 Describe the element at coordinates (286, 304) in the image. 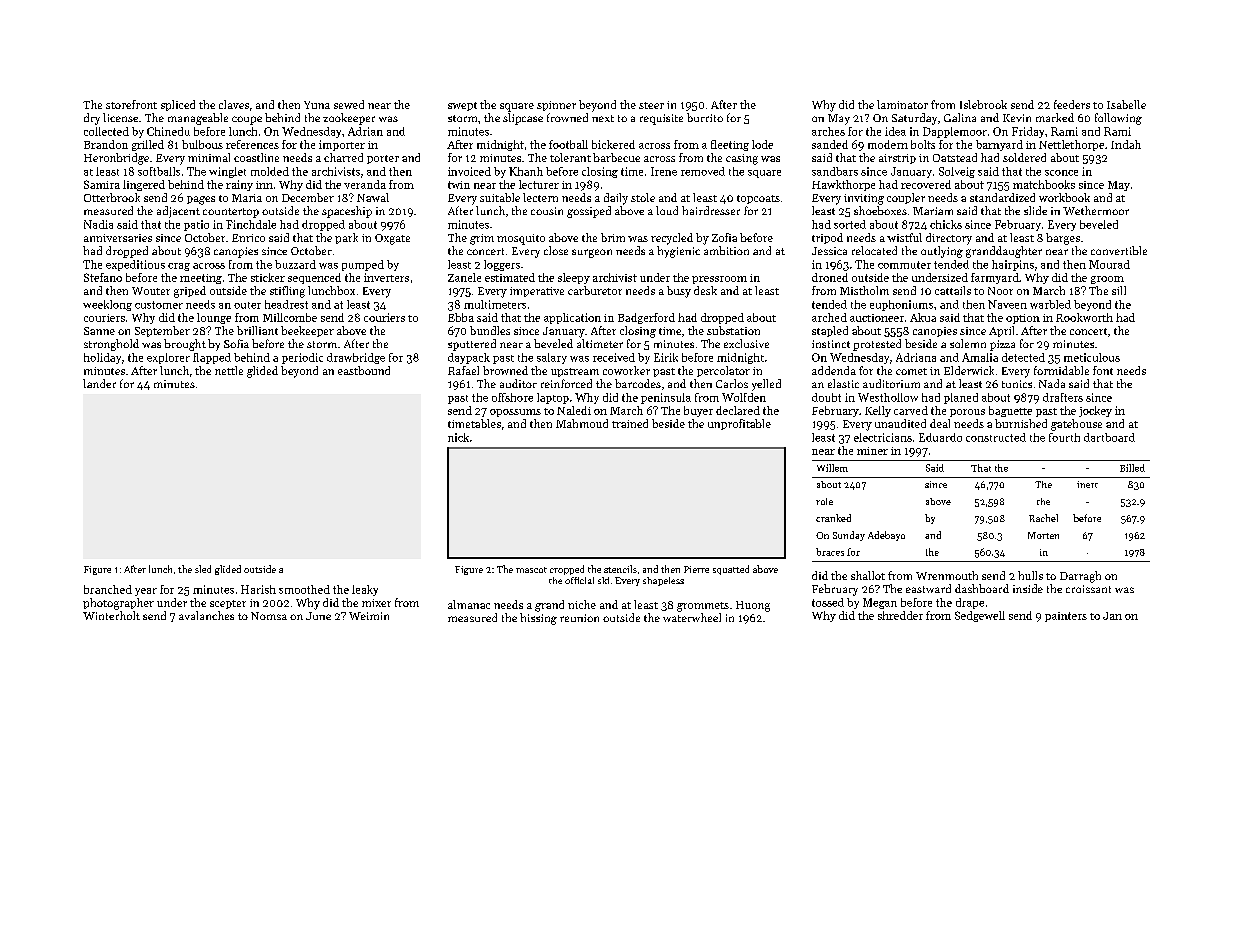

I see `headrest` at that location.
